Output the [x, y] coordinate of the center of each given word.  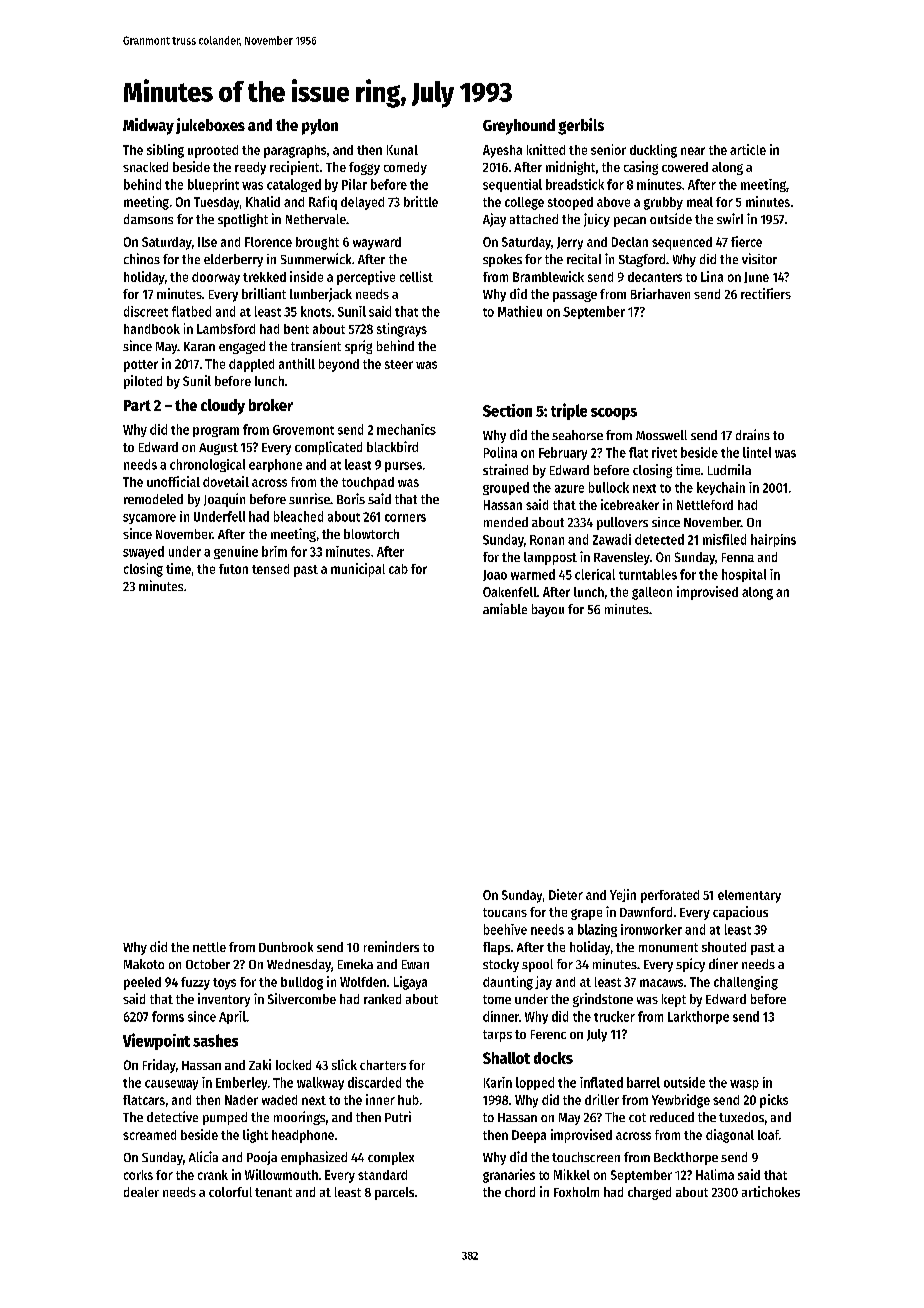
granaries [509, 1176]
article [748, 149]
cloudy [223, 407]
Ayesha [502, 151]
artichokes [771, 1191]
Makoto [144, 964]
